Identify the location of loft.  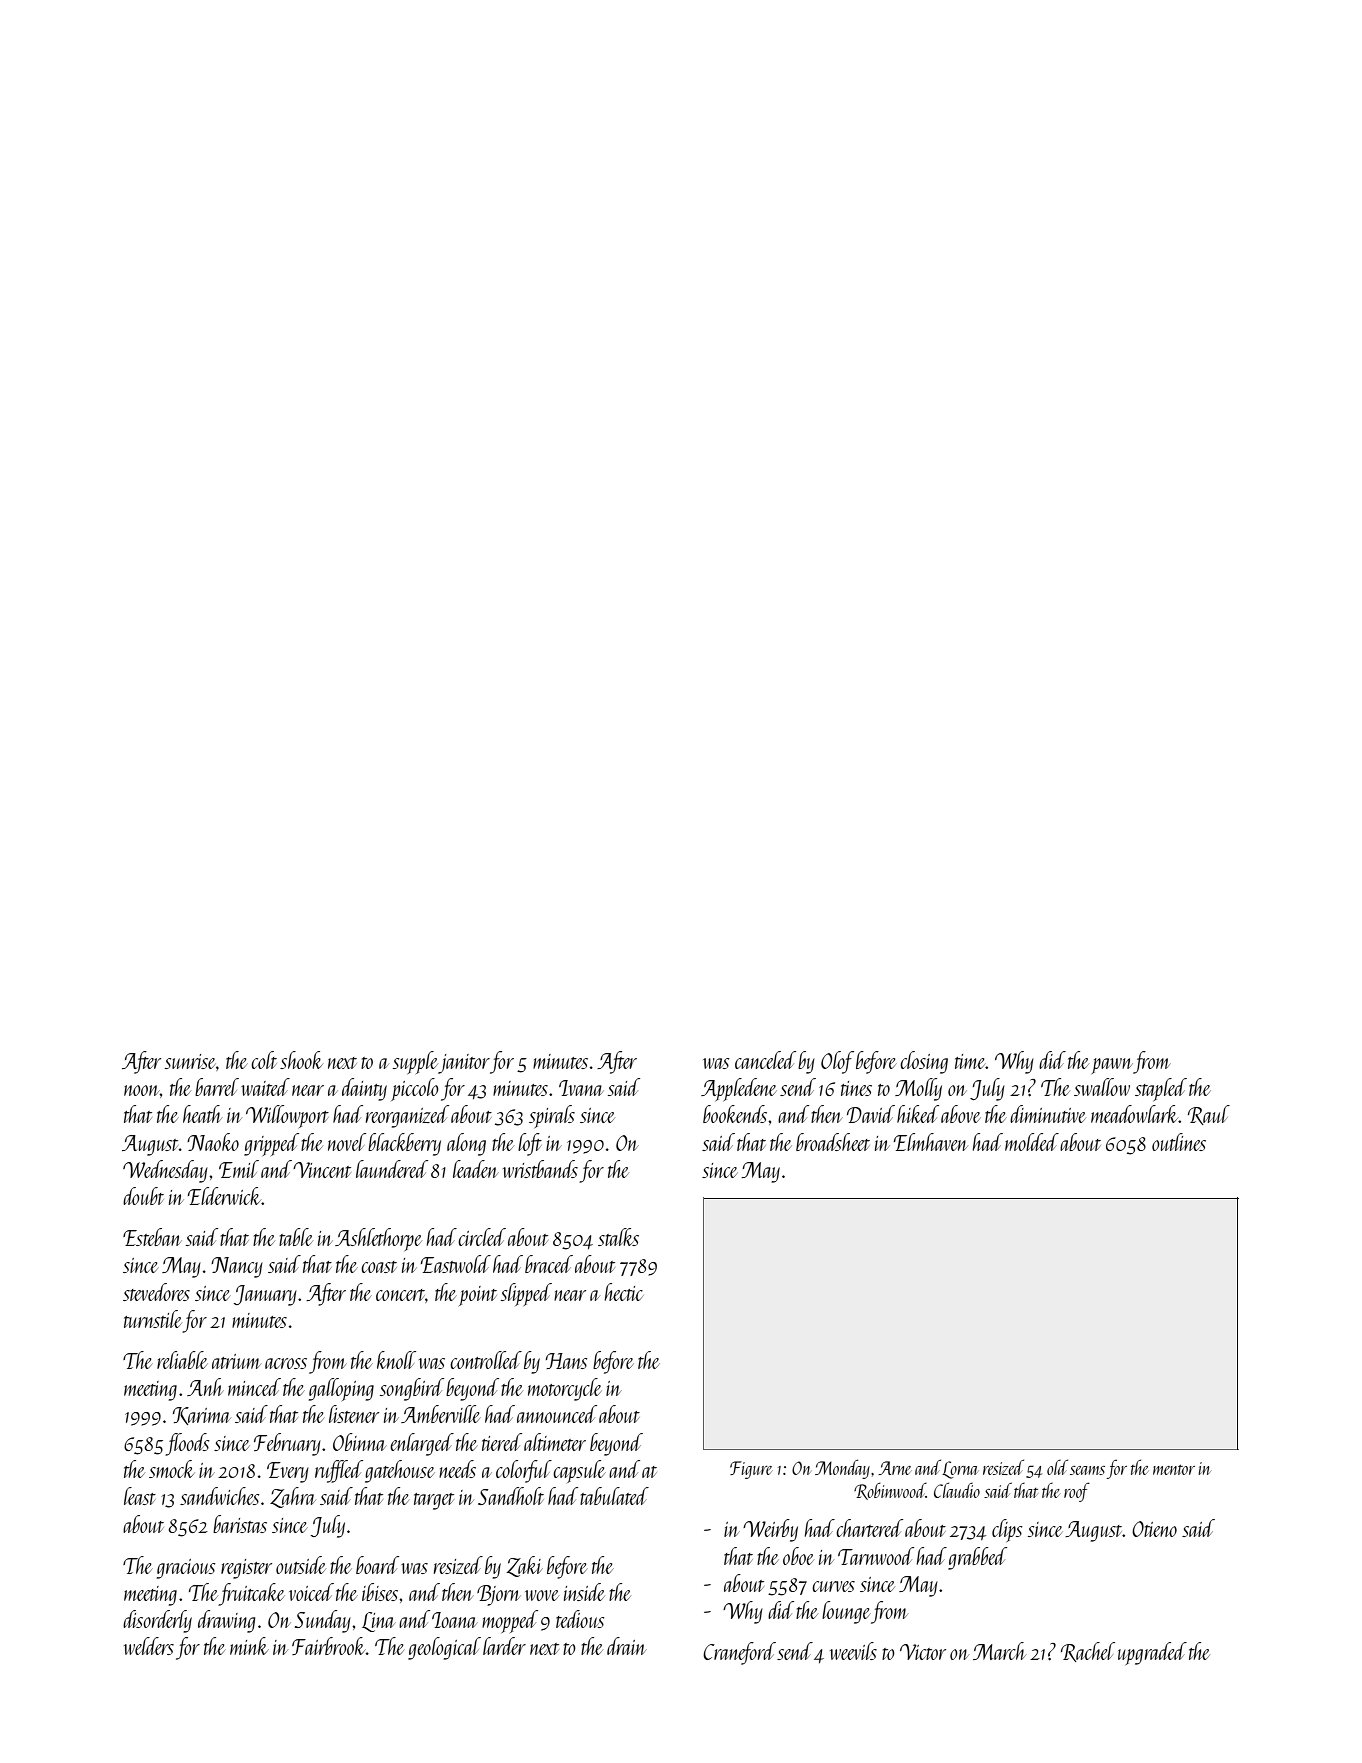
(530, 1144).
